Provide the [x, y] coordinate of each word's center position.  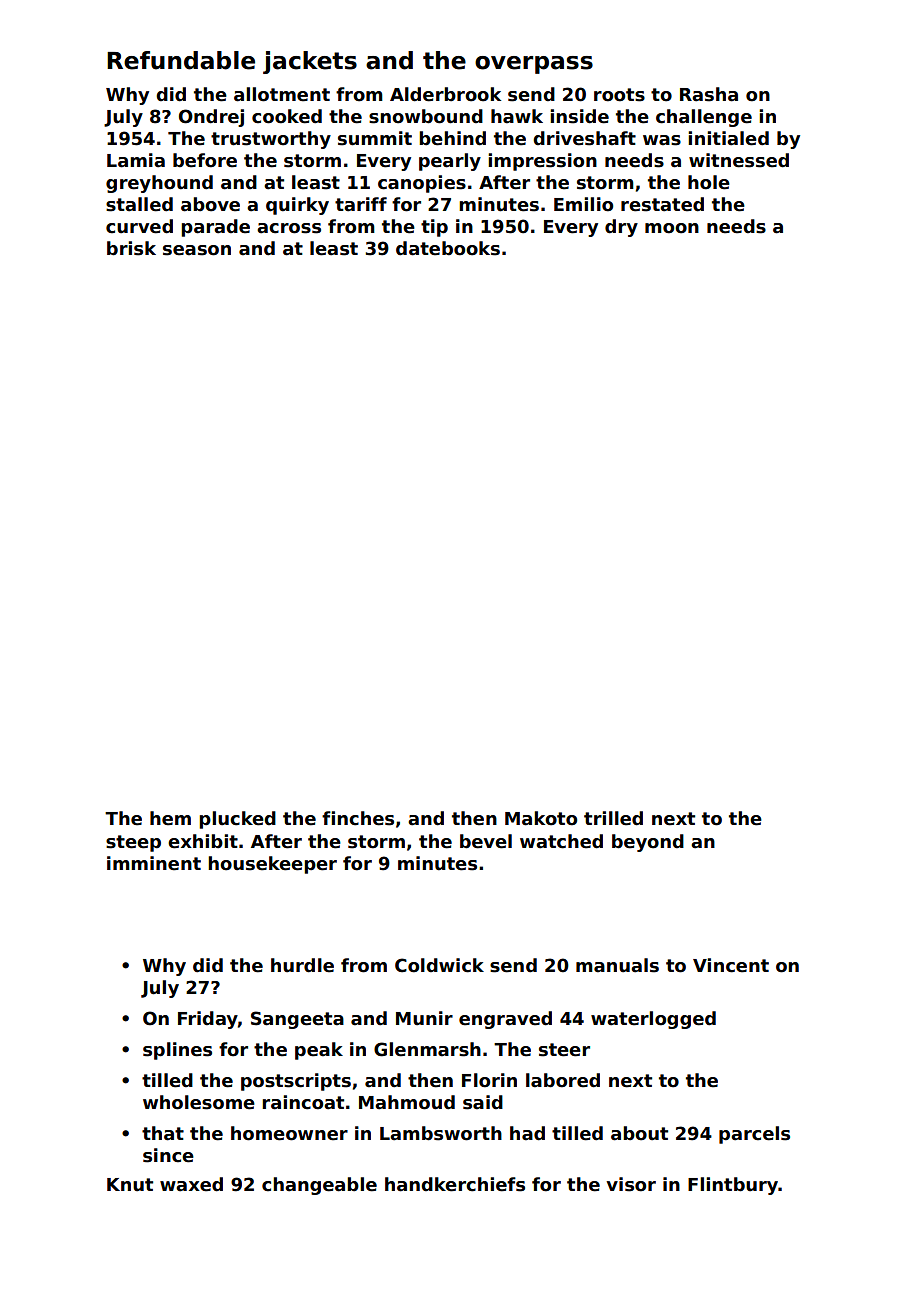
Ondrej [211, 118]
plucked [237, 820]
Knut [130, 1185]
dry [621, 228]
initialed [728, 138]
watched [561, 841]
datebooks [448, 248]
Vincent [731, 965]
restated [662, 204]
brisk [131, 248]
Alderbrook [445, 94]
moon [672, 228]
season [197, 250]
